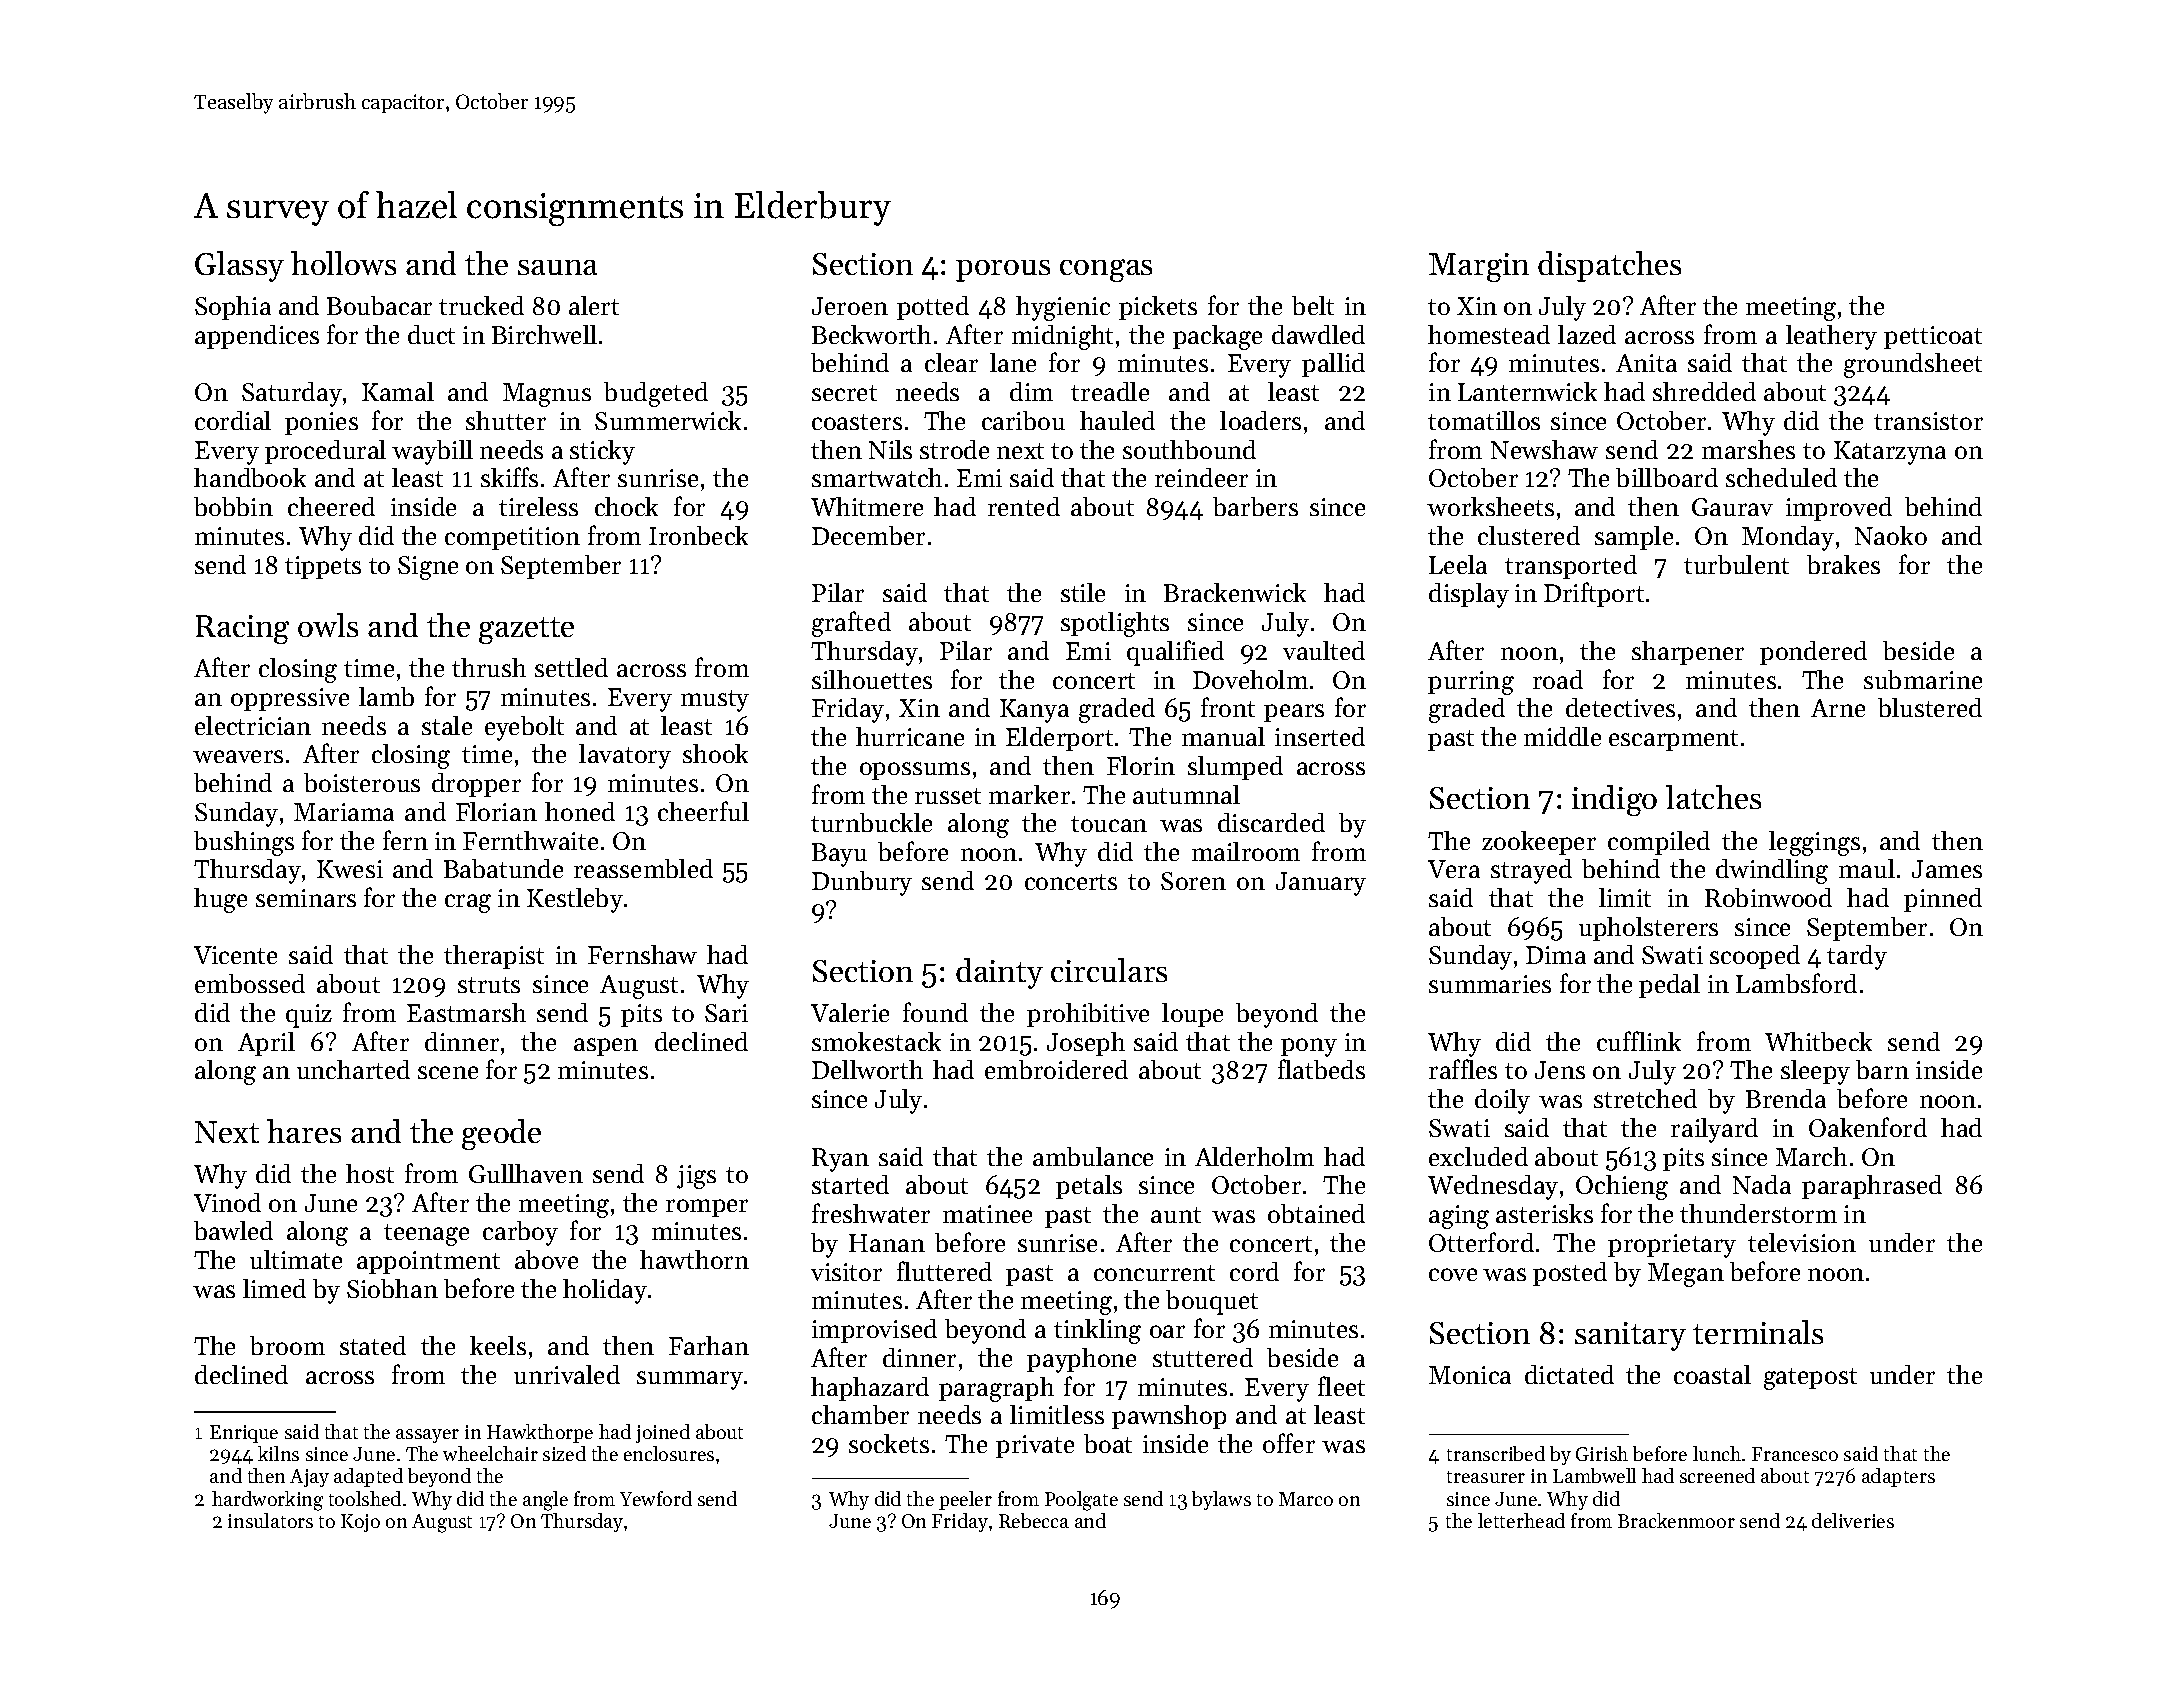  I want to click on Dunbury, so click(862, 883).
